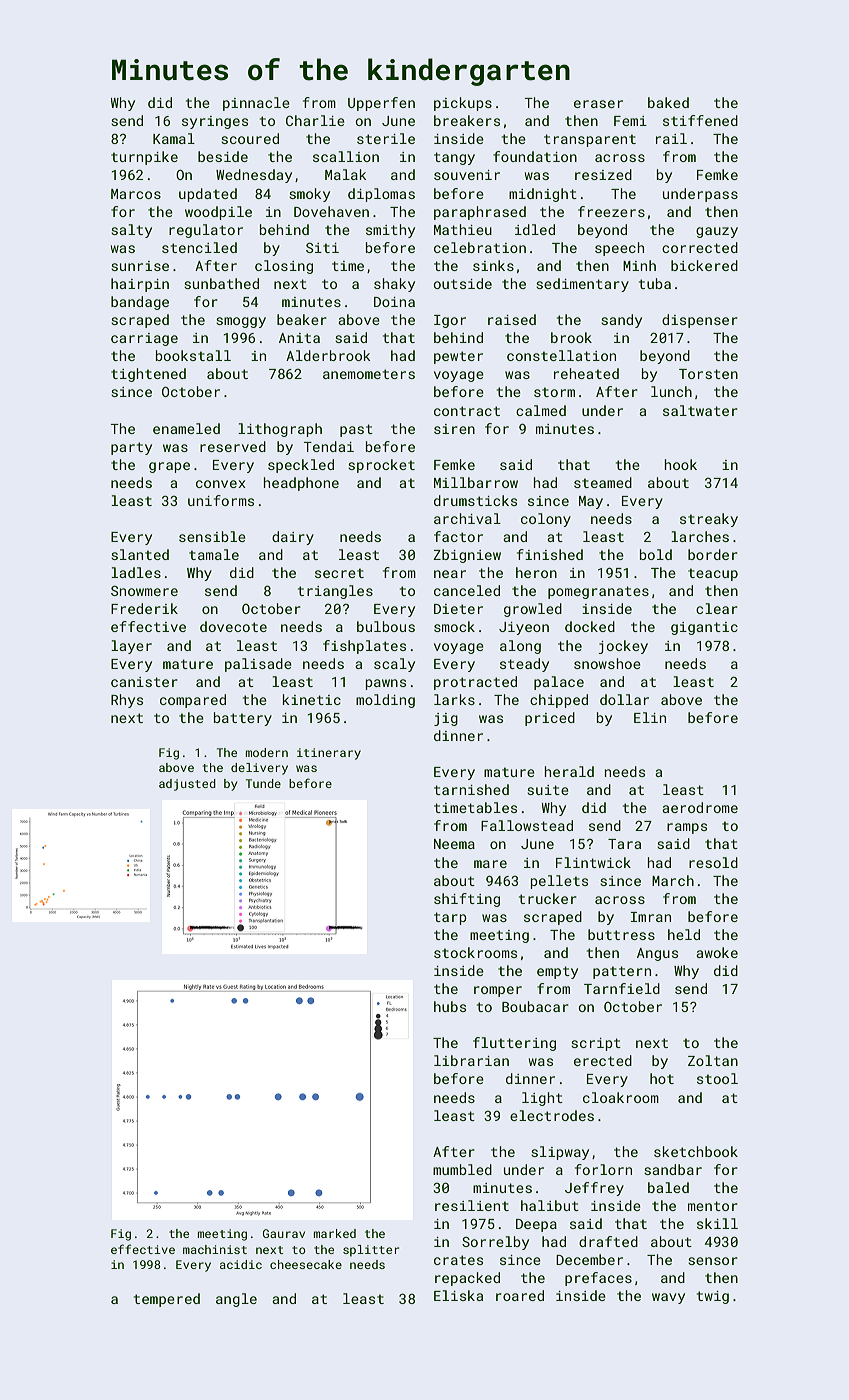 Image resolution: width=849 pixels, height=1400 pixels. Describe the element at coordinates (339, 573) in the document. I see `secret` at that location.
